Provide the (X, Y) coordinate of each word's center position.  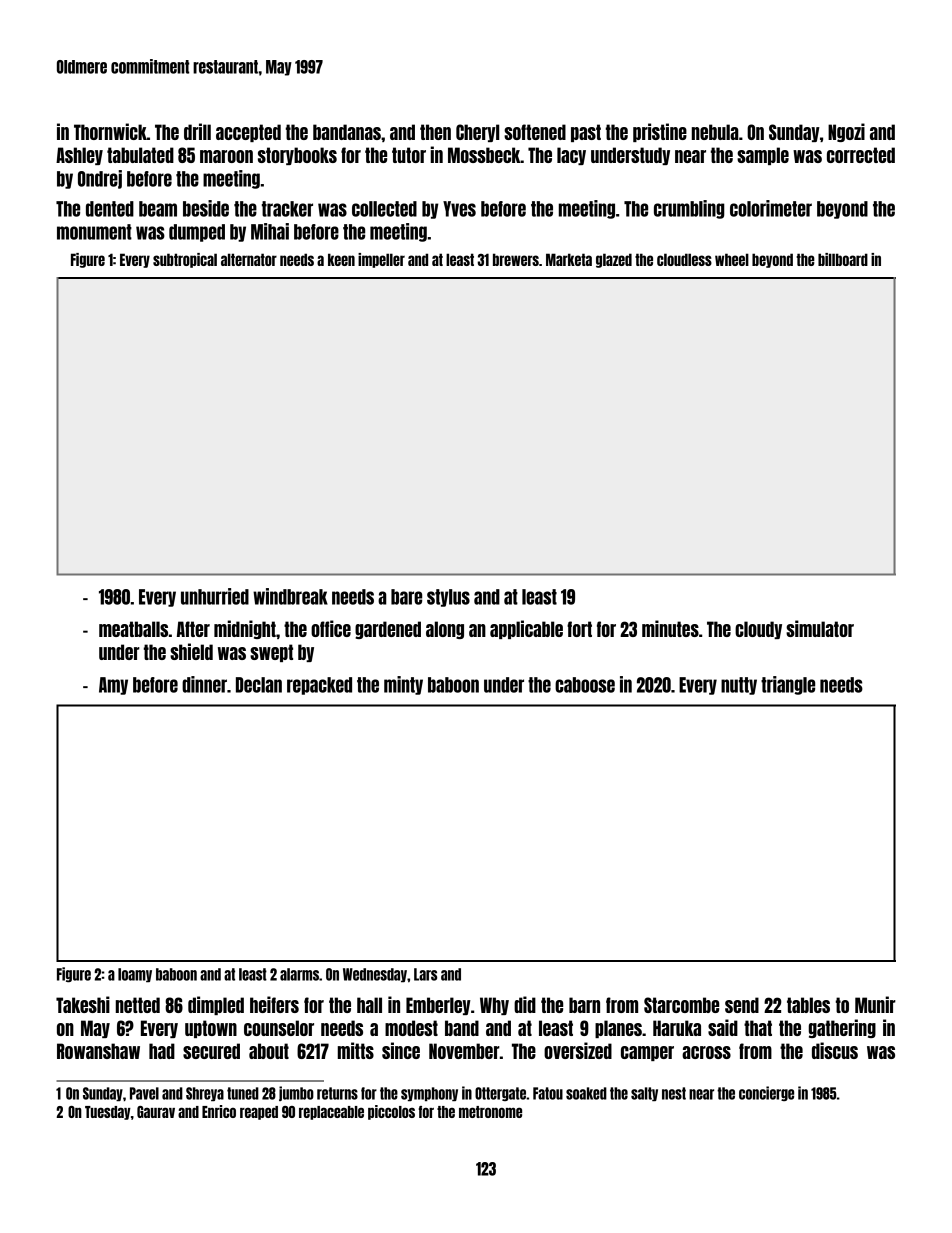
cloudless (684, 259)
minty (403, 685)
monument (94, 232)
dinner (204, 684)
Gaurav (156, 1112)
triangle (788, 685)
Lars (425, 974)
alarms (299, 974)
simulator (820, 628)
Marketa (569, 259)
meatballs (133, 629)
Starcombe (681, 1005)
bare (406, 597)
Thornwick (110, 131)
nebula (715, 132)
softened (535, 132)
